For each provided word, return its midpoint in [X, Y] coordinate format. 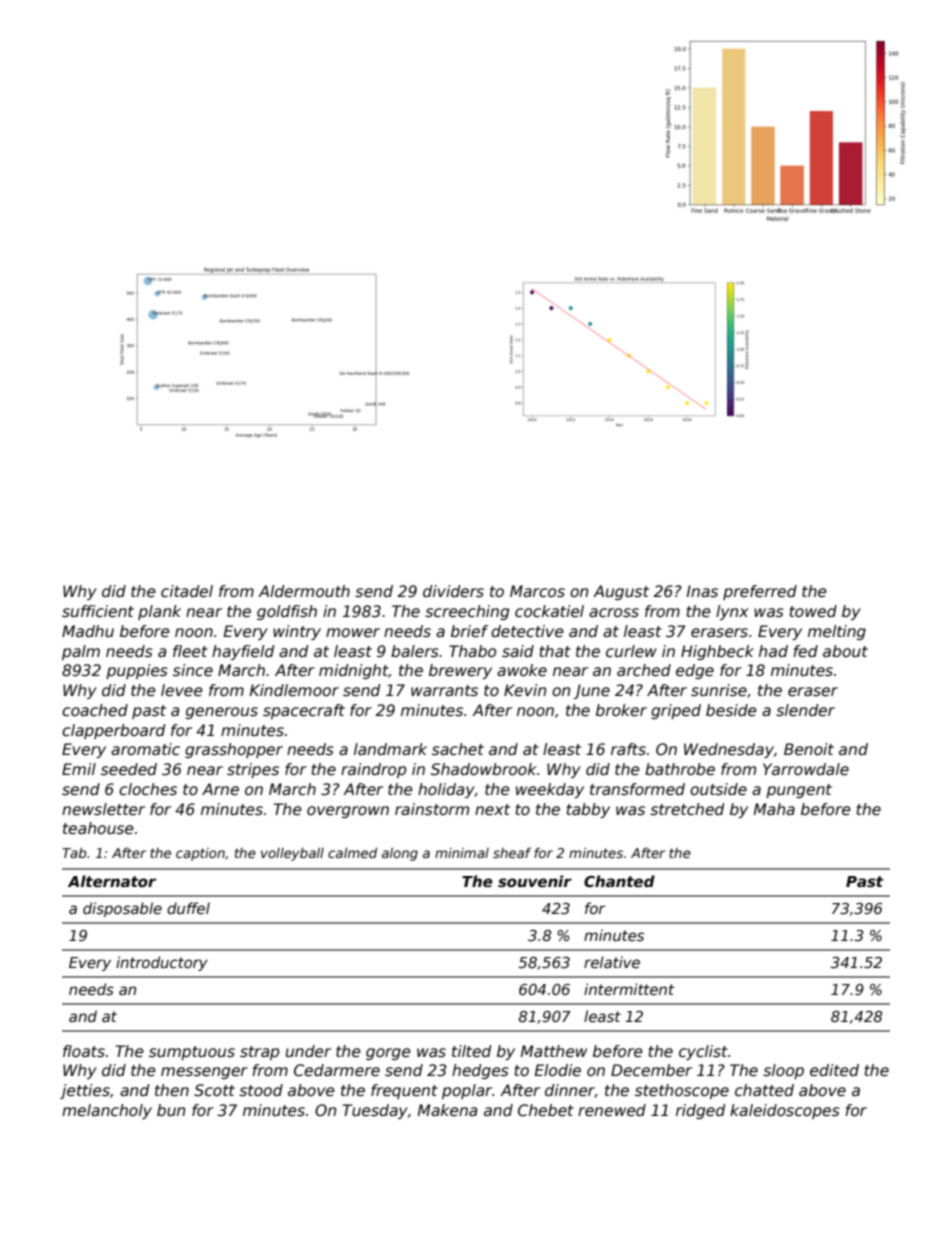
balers [415, 651]
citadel [187, 591]
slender [805, 710]
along [400, 854]
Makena [447, 1110]
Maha [774, 809]
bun [171, 1110]
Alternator [112, 881]
